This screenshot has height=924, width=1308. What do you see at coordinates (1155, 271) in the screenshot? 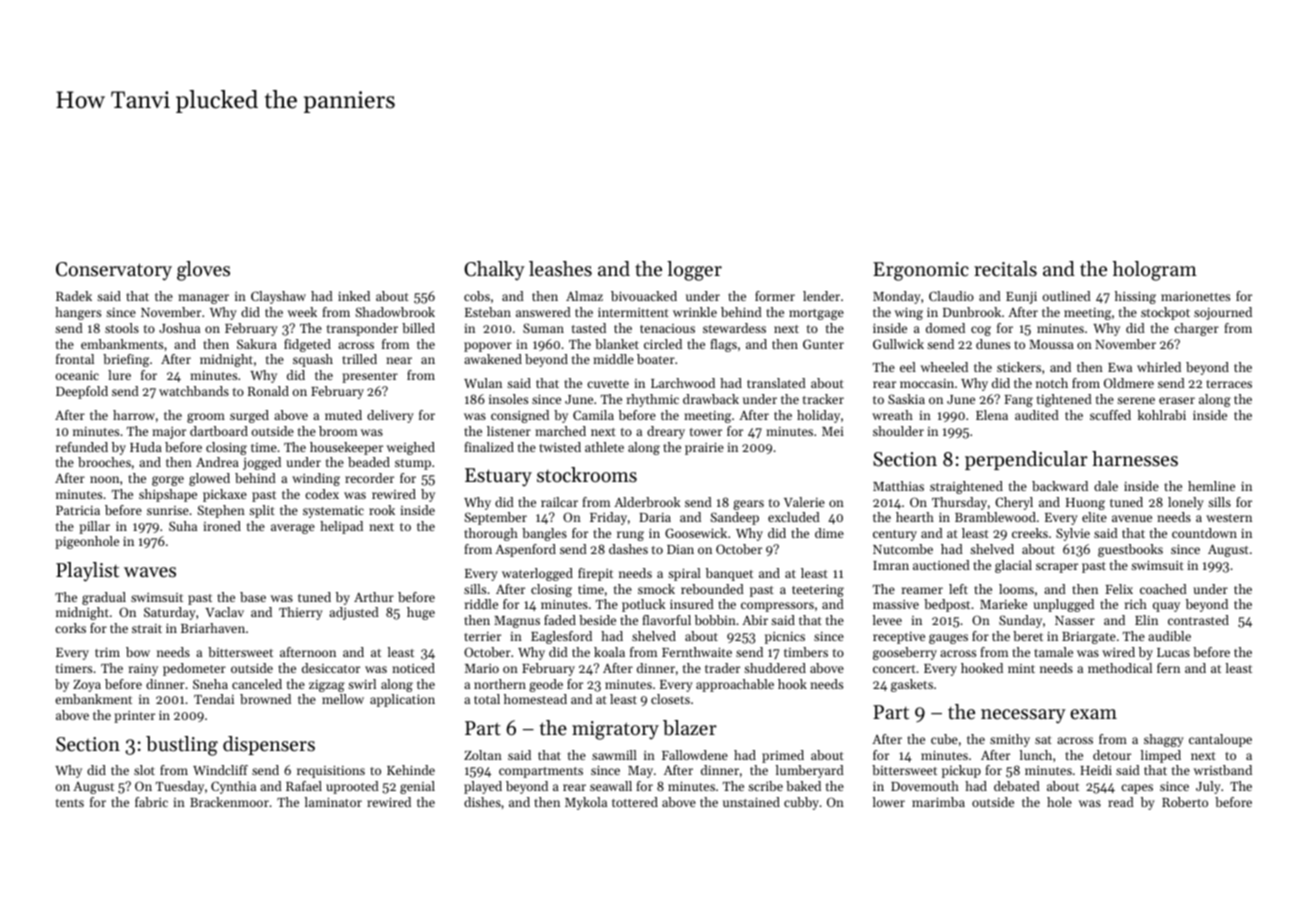
I see `hologram` at bounding box center [1155, 271].
